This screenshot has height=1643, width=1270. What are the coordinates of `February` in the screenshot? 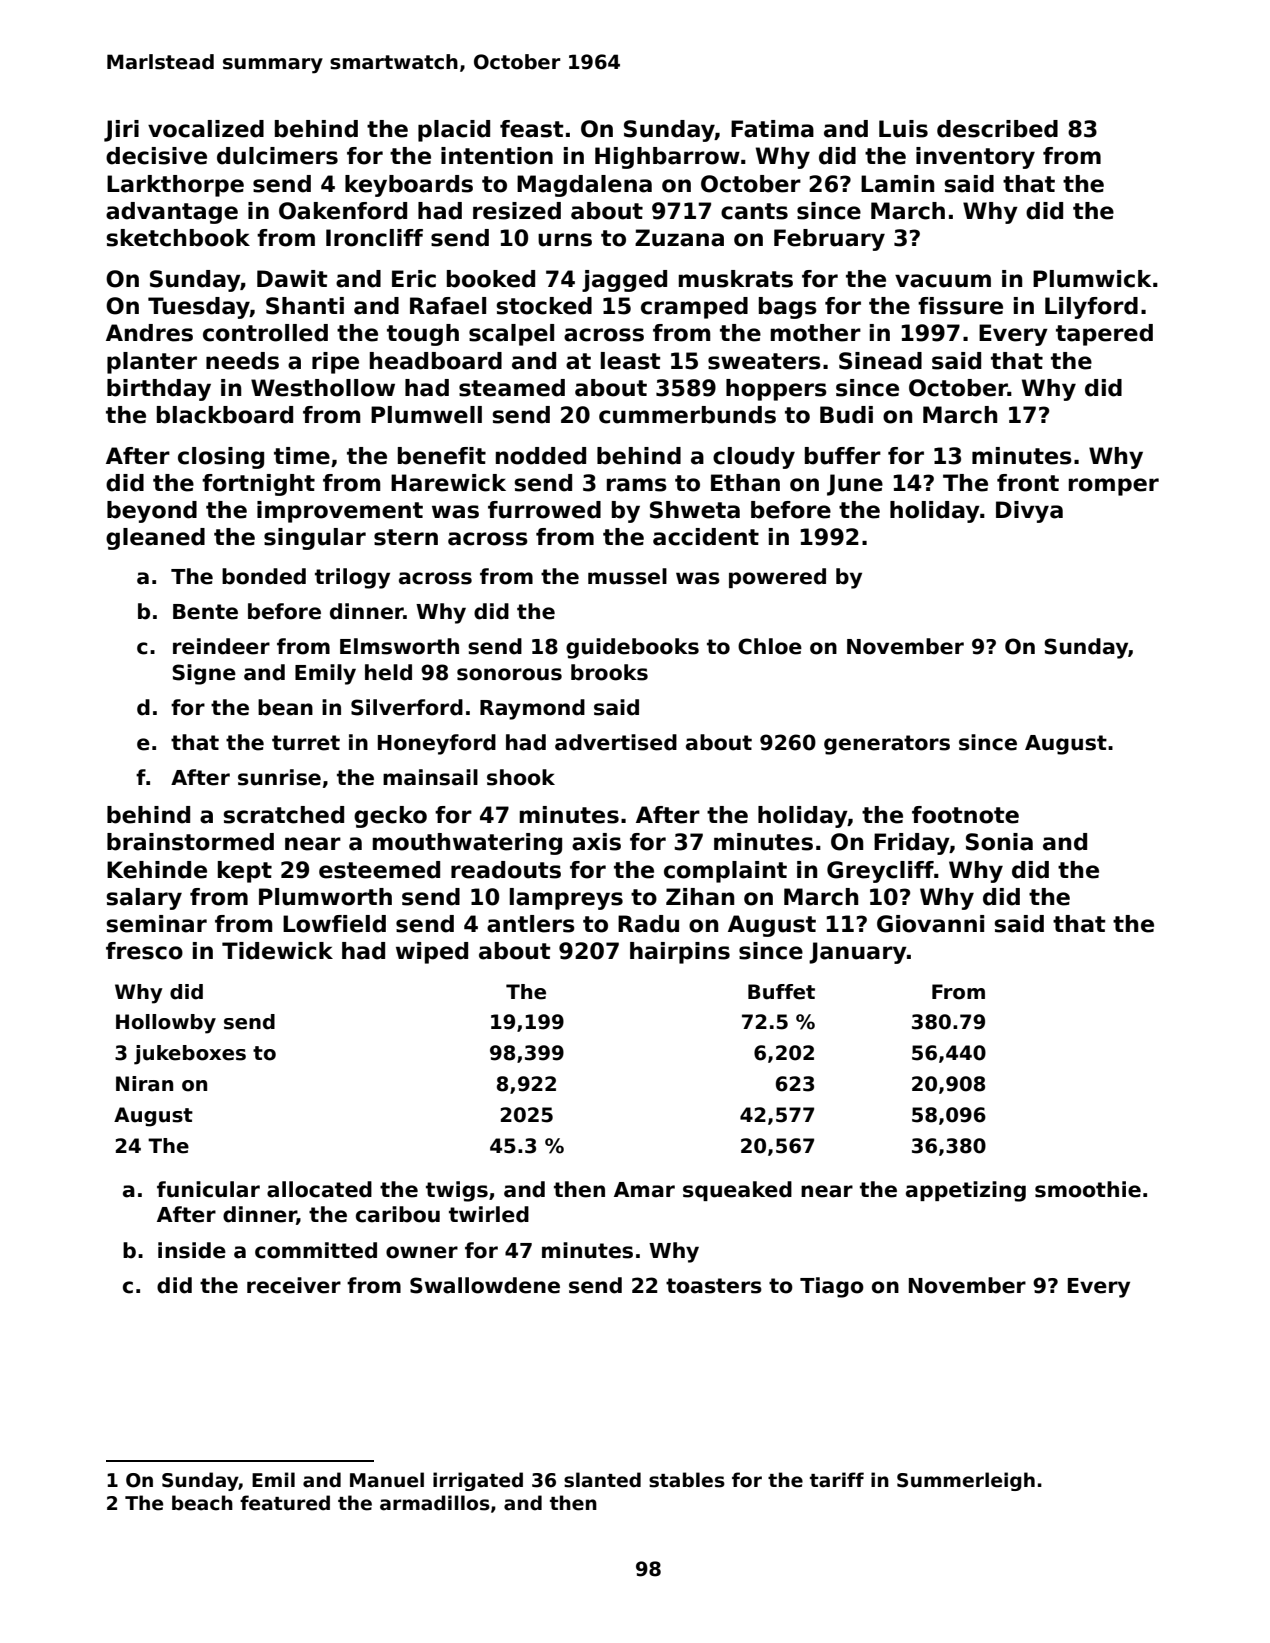 It's located at (829, 240).
